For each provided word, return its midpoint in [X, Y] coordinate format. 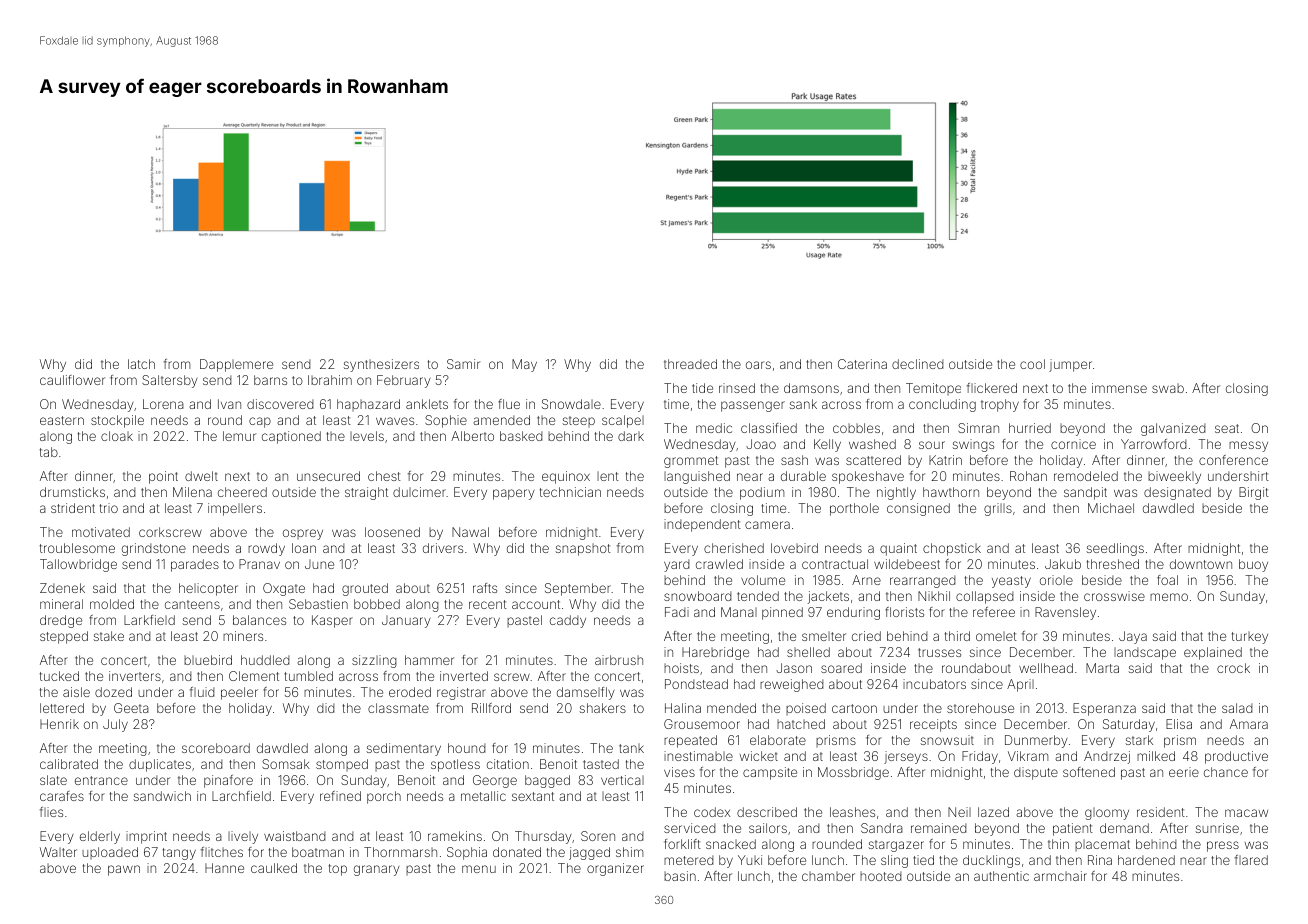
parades [195, 565]
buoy [1253, 565]
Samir [463, 364]
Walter [58, 852]
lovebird [794, 548]
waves [395, 421]
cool [1032, 364]
